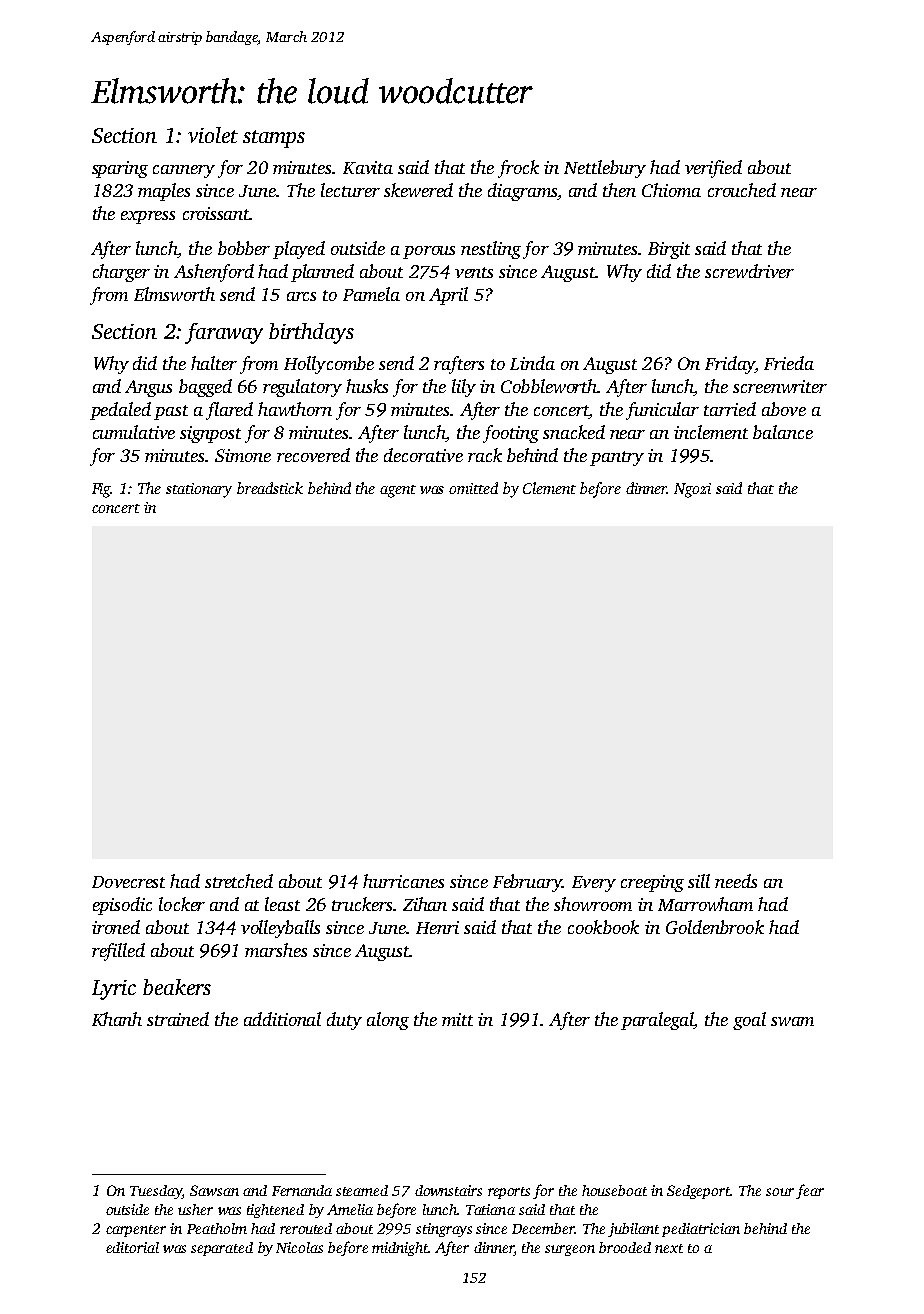 This page has height=1314, width=924. Describe the element at coordinates (114, 990) in the page. I see `Lyric` at that location.
